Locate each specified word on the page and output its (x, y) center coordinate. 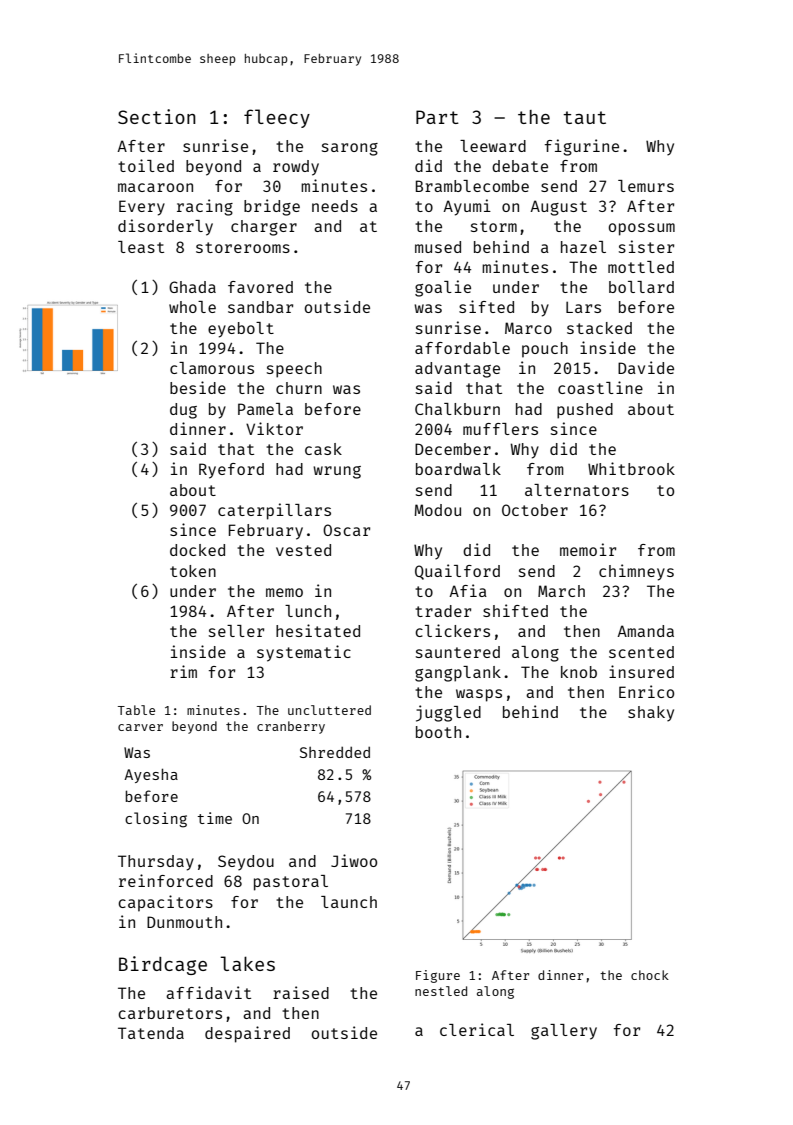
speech (294, 370)
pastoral (291, 883)
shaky (651, 714)
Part (437, 117)
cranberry (291, 727)
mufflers (500, 429)
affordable (462, 348)
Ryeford (231, 471)
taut (584, 117)
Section (157, 116)
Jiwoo (354, 860)
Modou (437, 510)
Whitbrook (631, 468)
